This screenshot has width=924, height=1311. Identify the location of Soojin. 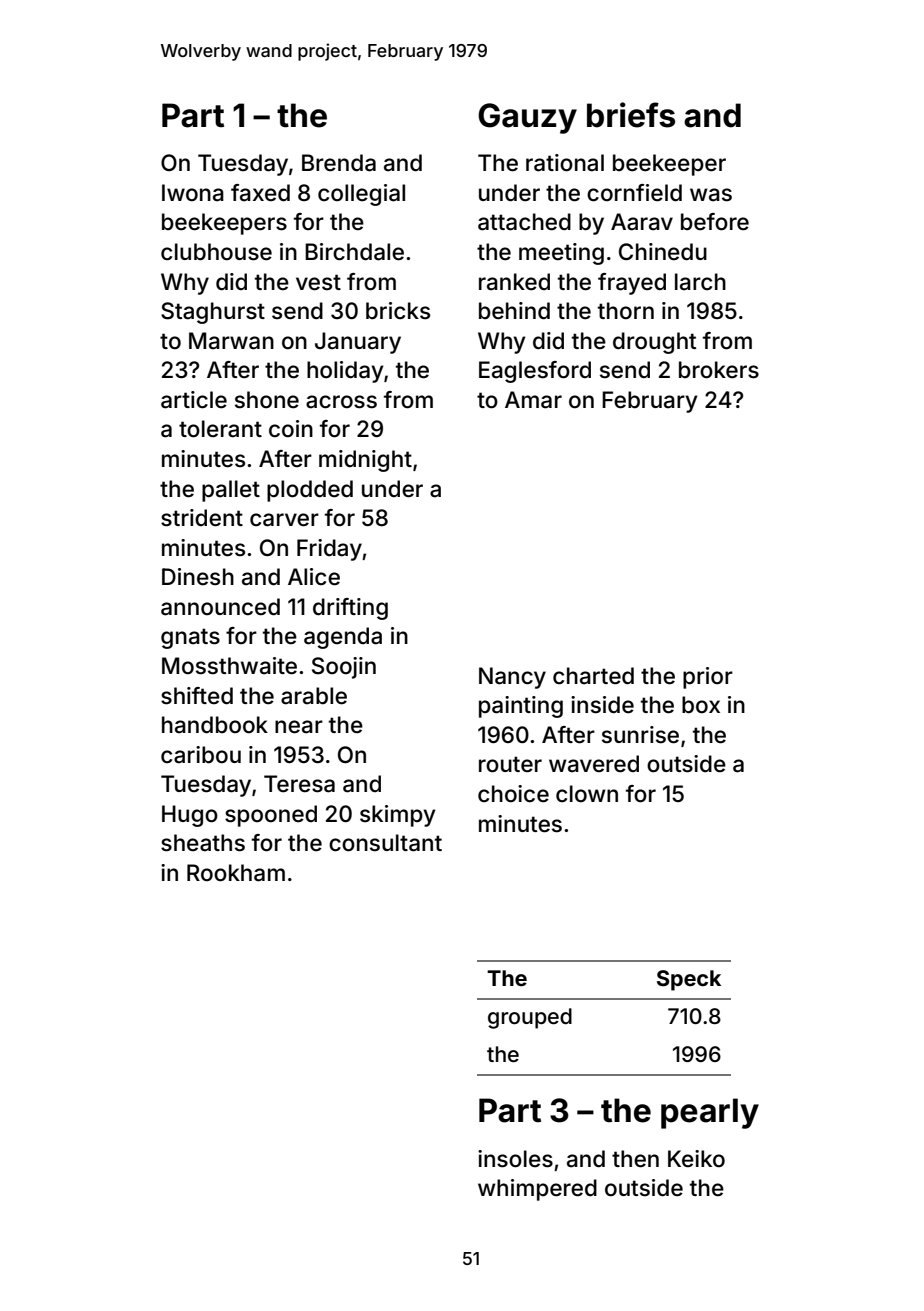
(344, 668).
